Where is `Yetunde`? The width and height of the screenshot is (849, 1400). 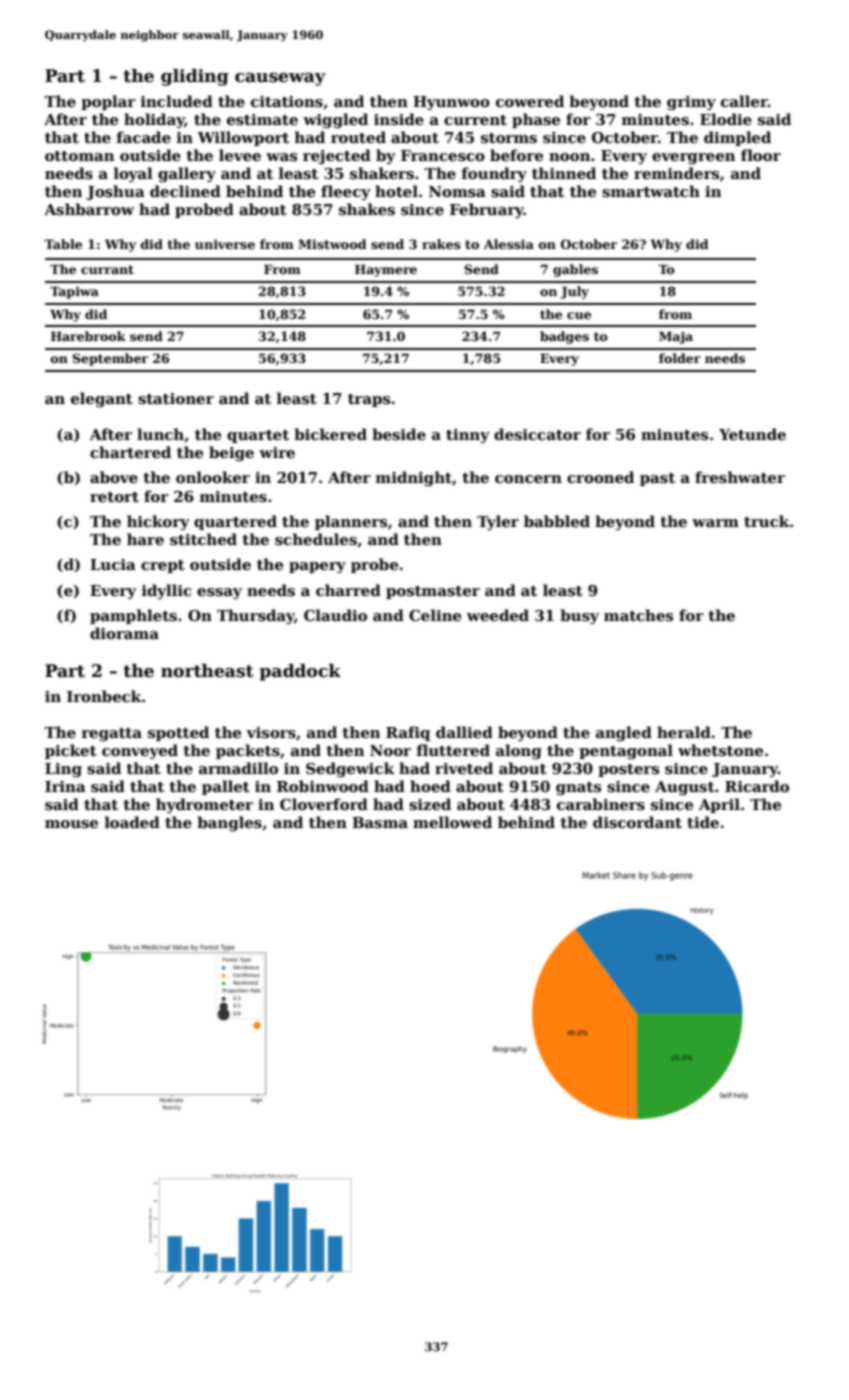 Yetunde is located at coordinates (752, 434).
